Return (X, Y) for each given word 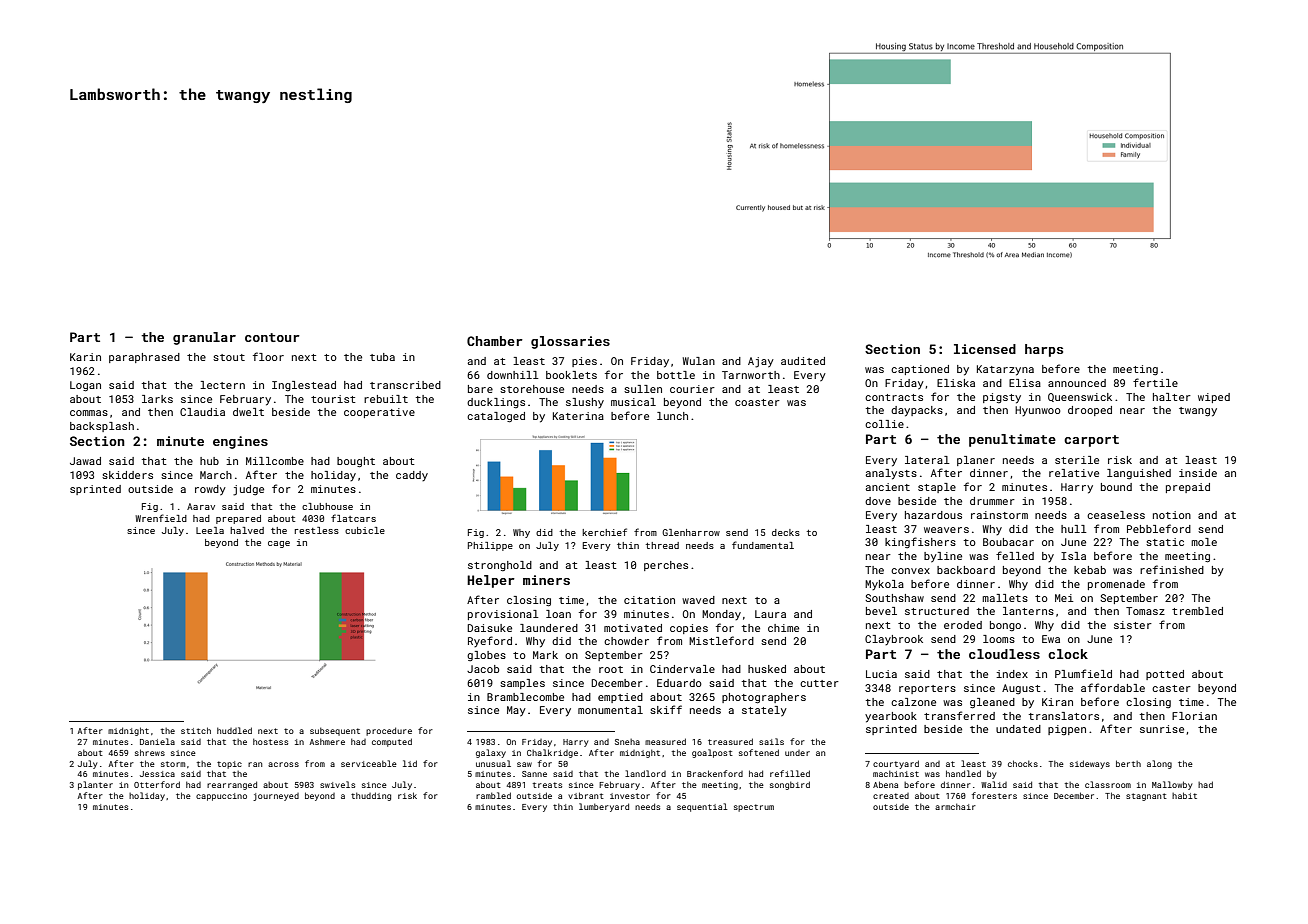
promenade (1116, 585)
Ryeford (490, 641)
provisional (503, 615)
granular (204, 338)
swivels (337, 784)
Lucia (881, 674)
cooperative (379, 413)
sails (771, 741)
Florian (1194, 716)
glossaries (570, 342)
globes (486, 656)
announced (1077, 383)
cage (279, 544)
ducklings (496, 403)
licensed (985, 349)
